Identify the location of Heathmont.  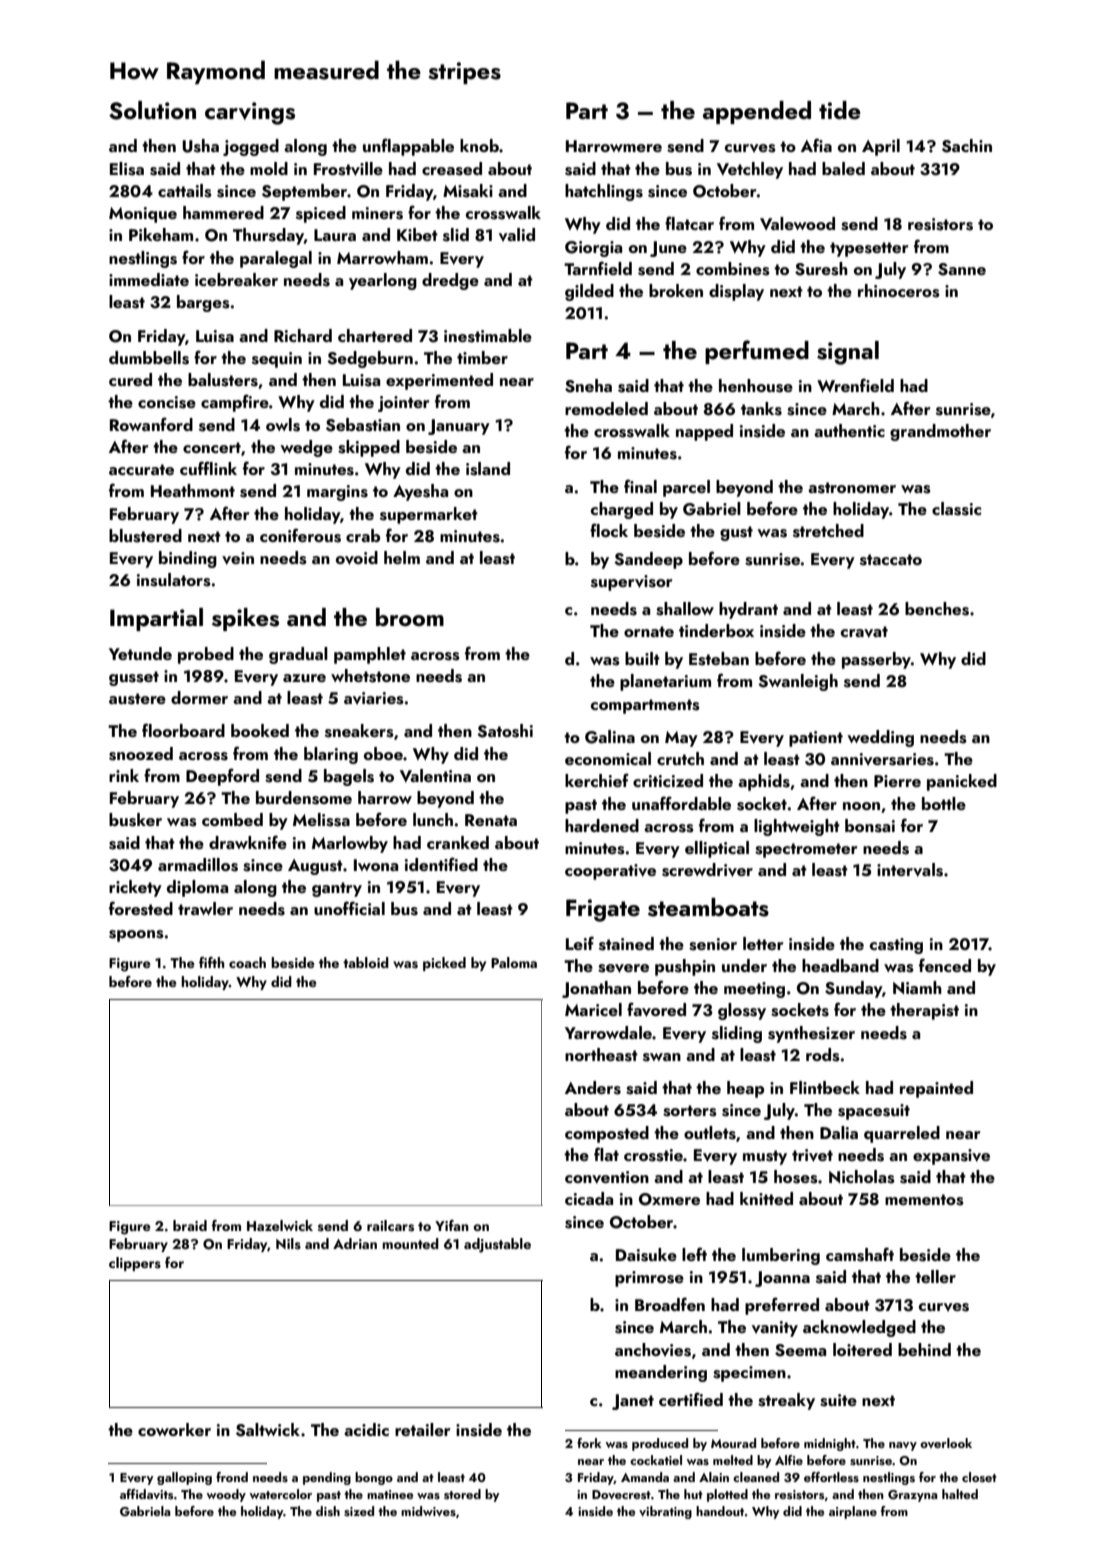
(193, 490).
